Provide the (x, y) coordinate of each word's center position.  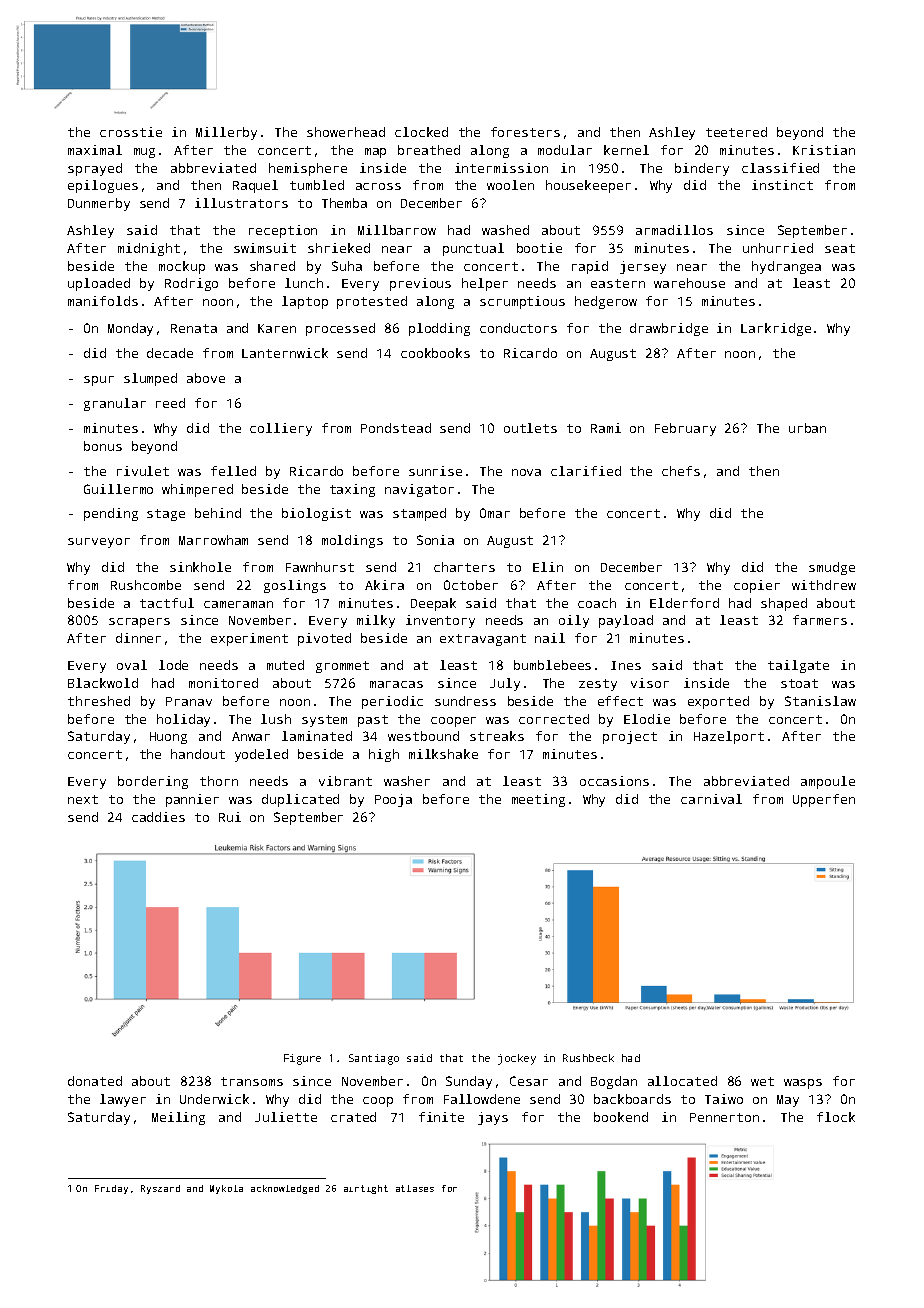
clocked (421, 132)
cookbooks (435, 353)
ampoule (828, 782)
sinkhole (200, 567)
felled (233, 471)
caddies (158, 817)
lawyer (123, 1100)
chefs (681, 471)
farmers (820, 620)
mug (144, 153)
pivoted (324, 639)
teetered (736, 132)
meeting (538, 800)
